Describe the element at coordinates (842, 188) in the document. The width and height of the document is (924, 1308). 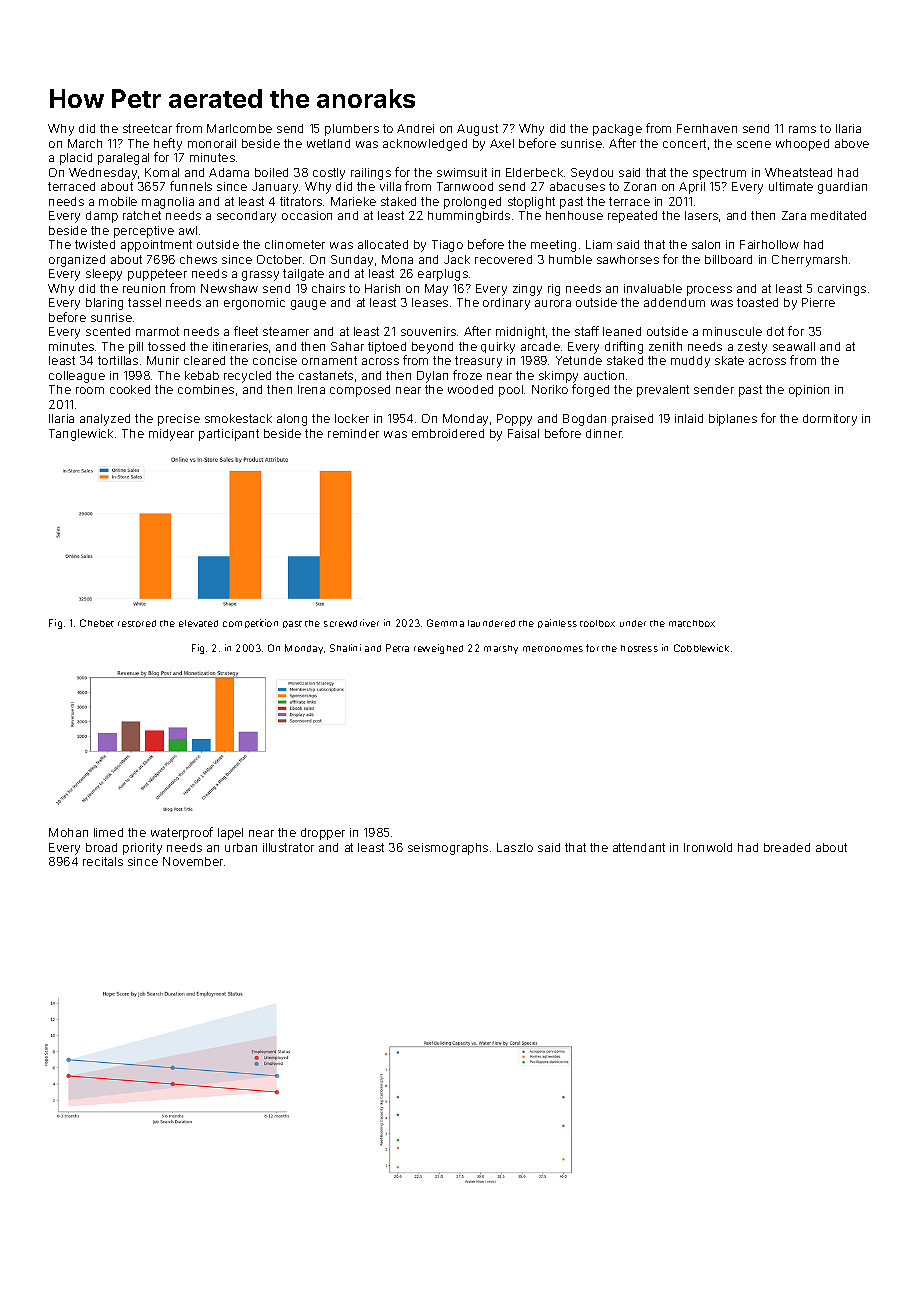
I see `guardian` at that location.
